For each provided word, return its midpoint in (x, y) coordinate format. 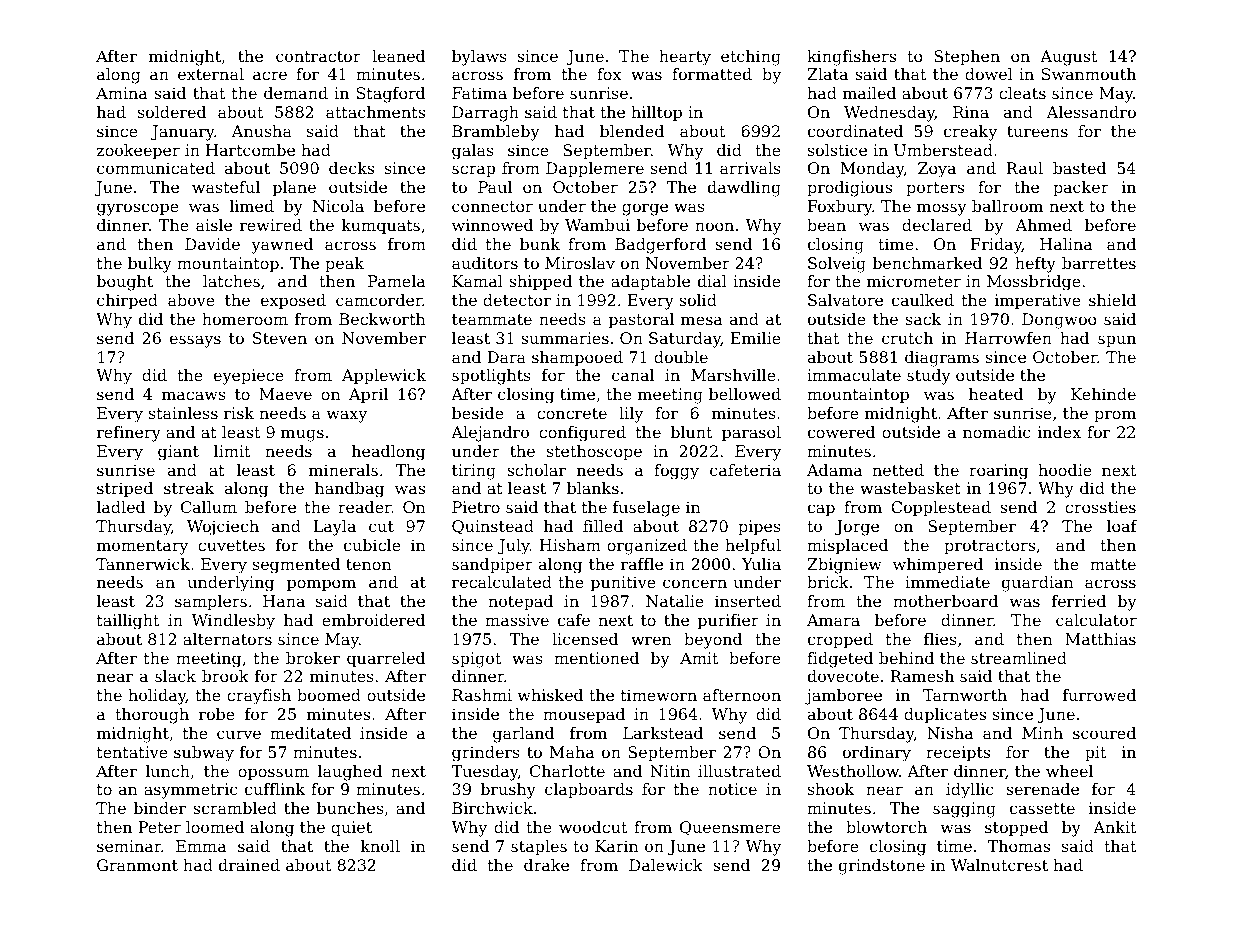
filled (603, 526)
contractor (318, 56)
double (681, 357)
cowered (841, 432)
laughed (350, 773)
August (1068, 58)
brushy (508, 791)
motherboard (945, 601)
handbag (349, 490)
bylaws (479, 58)
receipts (958, 754)
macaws (194, 395)
